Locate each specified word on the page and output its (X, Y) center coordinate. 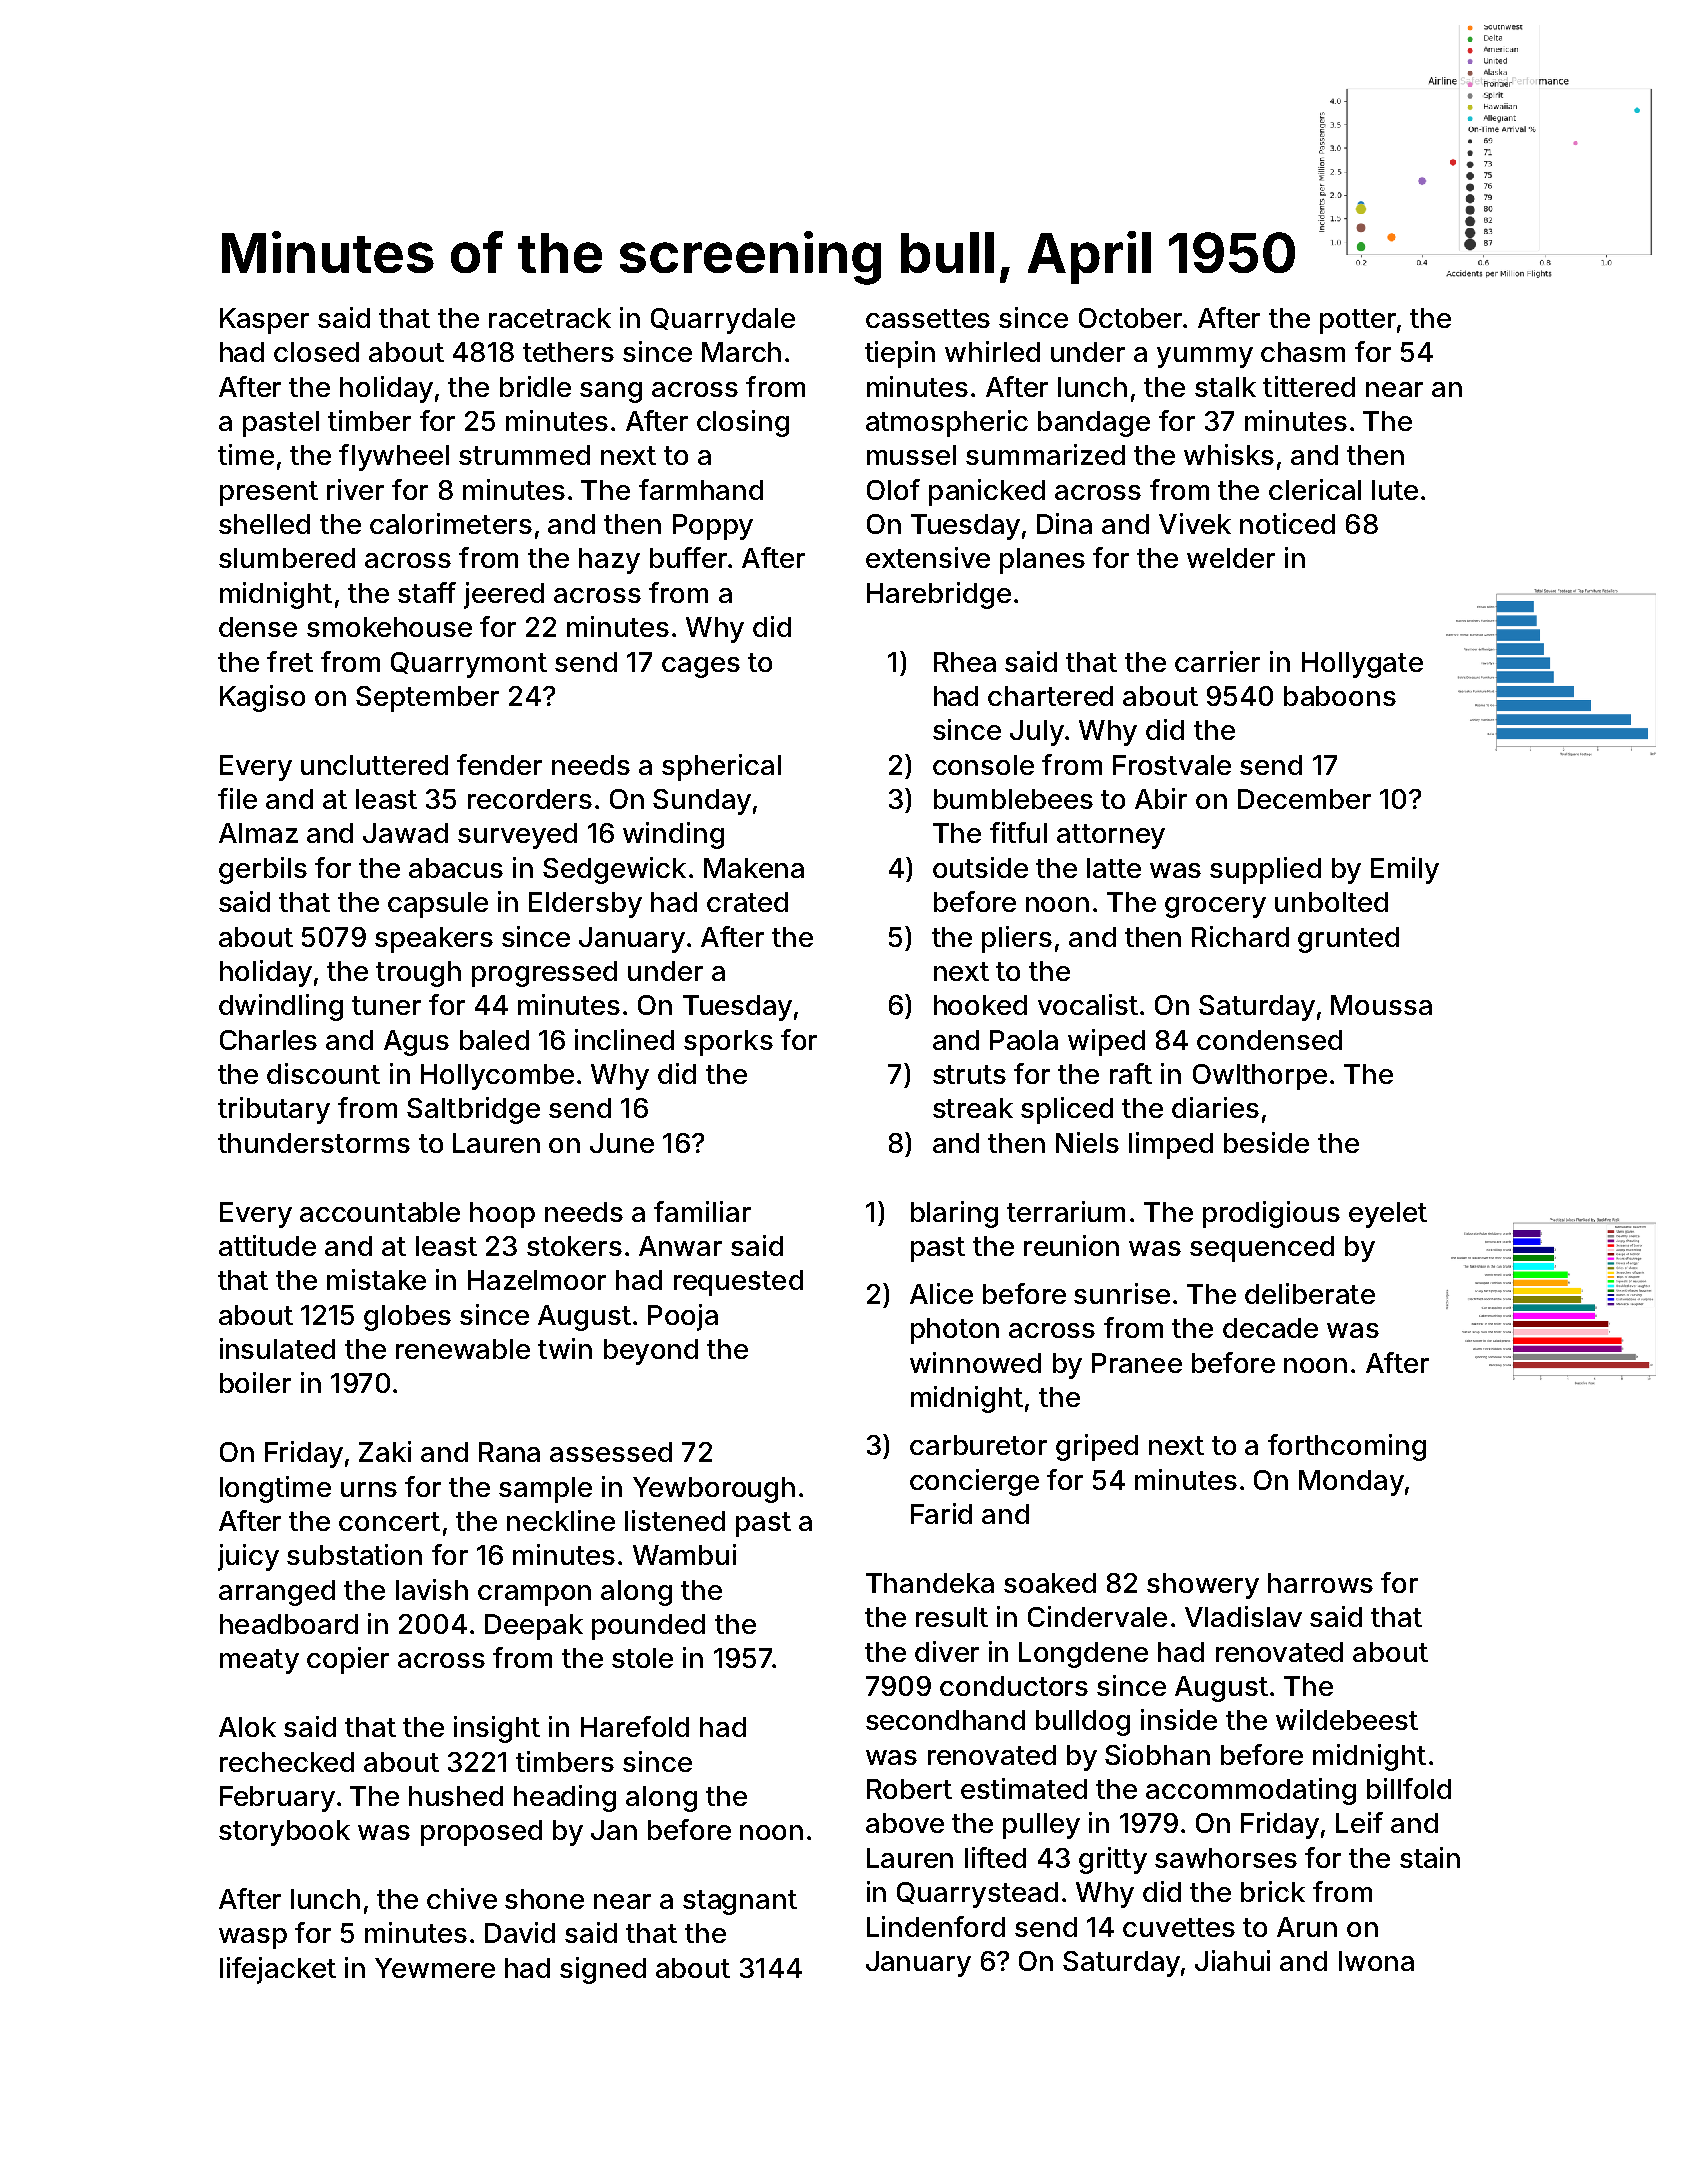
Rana (509, 1452)
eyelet (1388, 1215)
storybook (284, 1833)
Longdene (1083, 1655)
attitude (267, 1245)
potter (1358, 321)
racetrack (550, 318)
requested (738, 1283)
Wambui (684, 1554)
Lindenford (936, 1926)
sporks (728, 1043)
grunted (1348, 940)
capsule (438, 905)
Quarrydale (723, 321)
